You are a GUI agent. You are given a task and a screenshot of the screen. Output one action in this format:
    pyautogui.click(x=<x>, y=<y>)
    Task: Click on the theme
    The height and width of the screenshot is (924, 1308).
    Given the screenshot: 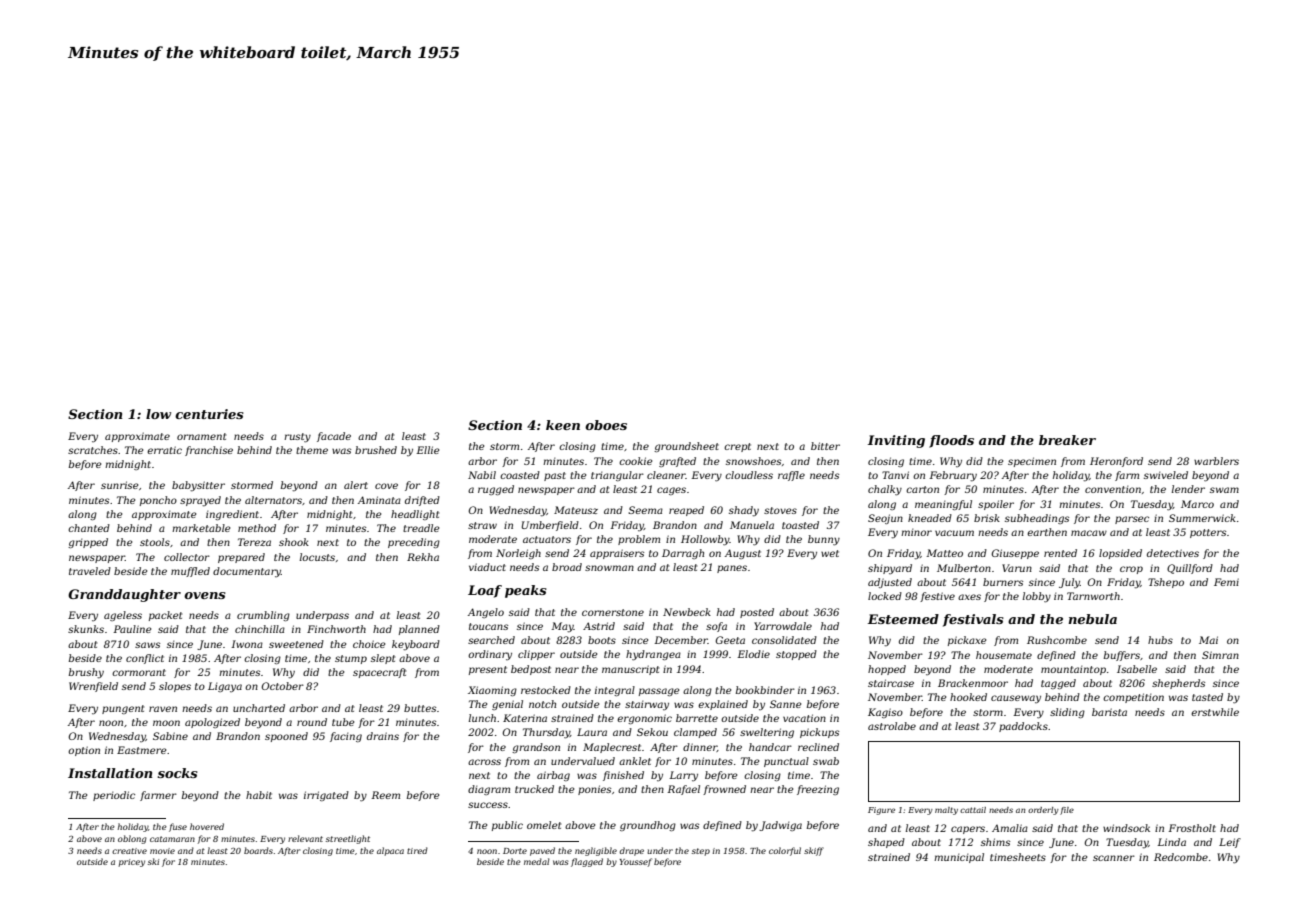 What is the action you would take?
    pyautogui.click(x=312, y=450)
